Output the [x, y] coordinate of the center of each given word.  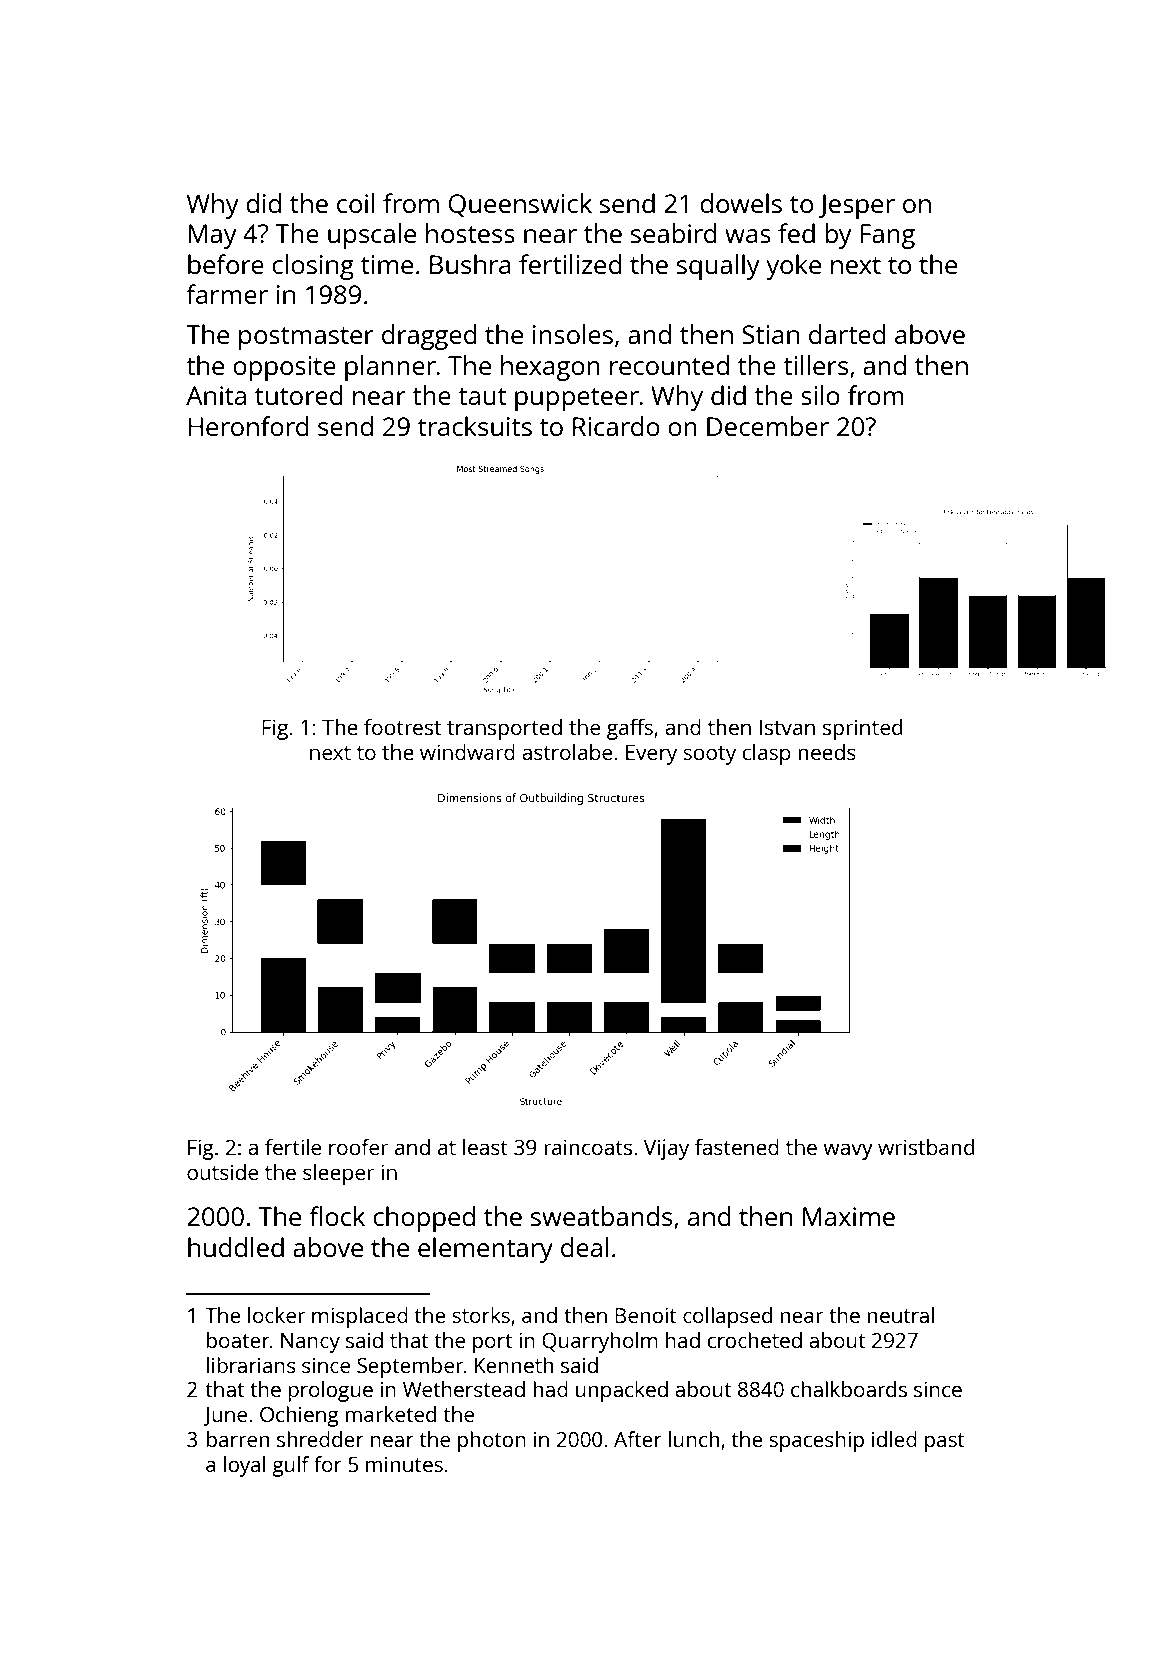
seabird [674, 233]
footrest [402, 727]
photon [492, 1441]
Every [651, 755]
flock [337, 1216]
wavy [848, 1151]
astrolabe [567, 752]
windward [467, 752]
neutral [900, 1315]
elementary [485, 1250]
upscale [372, 236]
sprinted [862, 729]
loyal [244, 1466]
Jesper [857, 206]
